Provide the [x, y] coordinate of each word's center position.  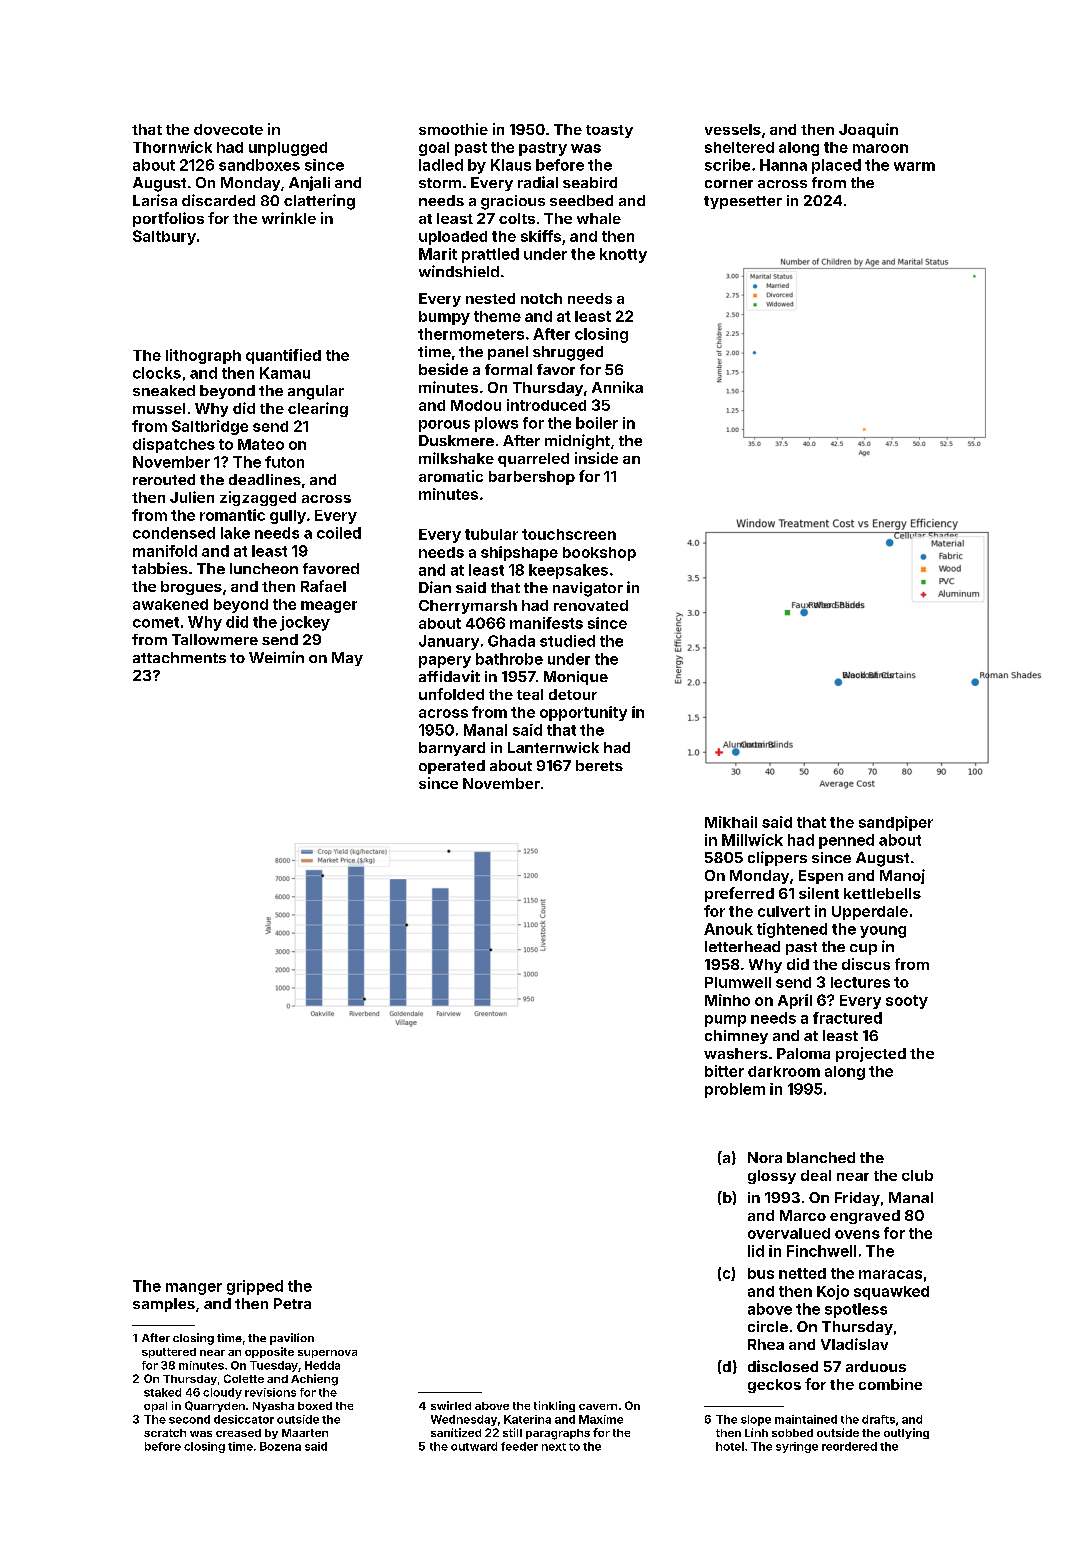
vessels [733, 129]
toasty [609, 131]
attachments [179, 657]
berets [599, 765]
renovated [591, 605]
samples [164, 1305]
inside [596, 458]
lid [756, 1251]
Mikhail [731, 822]
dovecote [228, 129]
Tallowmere [215, 639]
